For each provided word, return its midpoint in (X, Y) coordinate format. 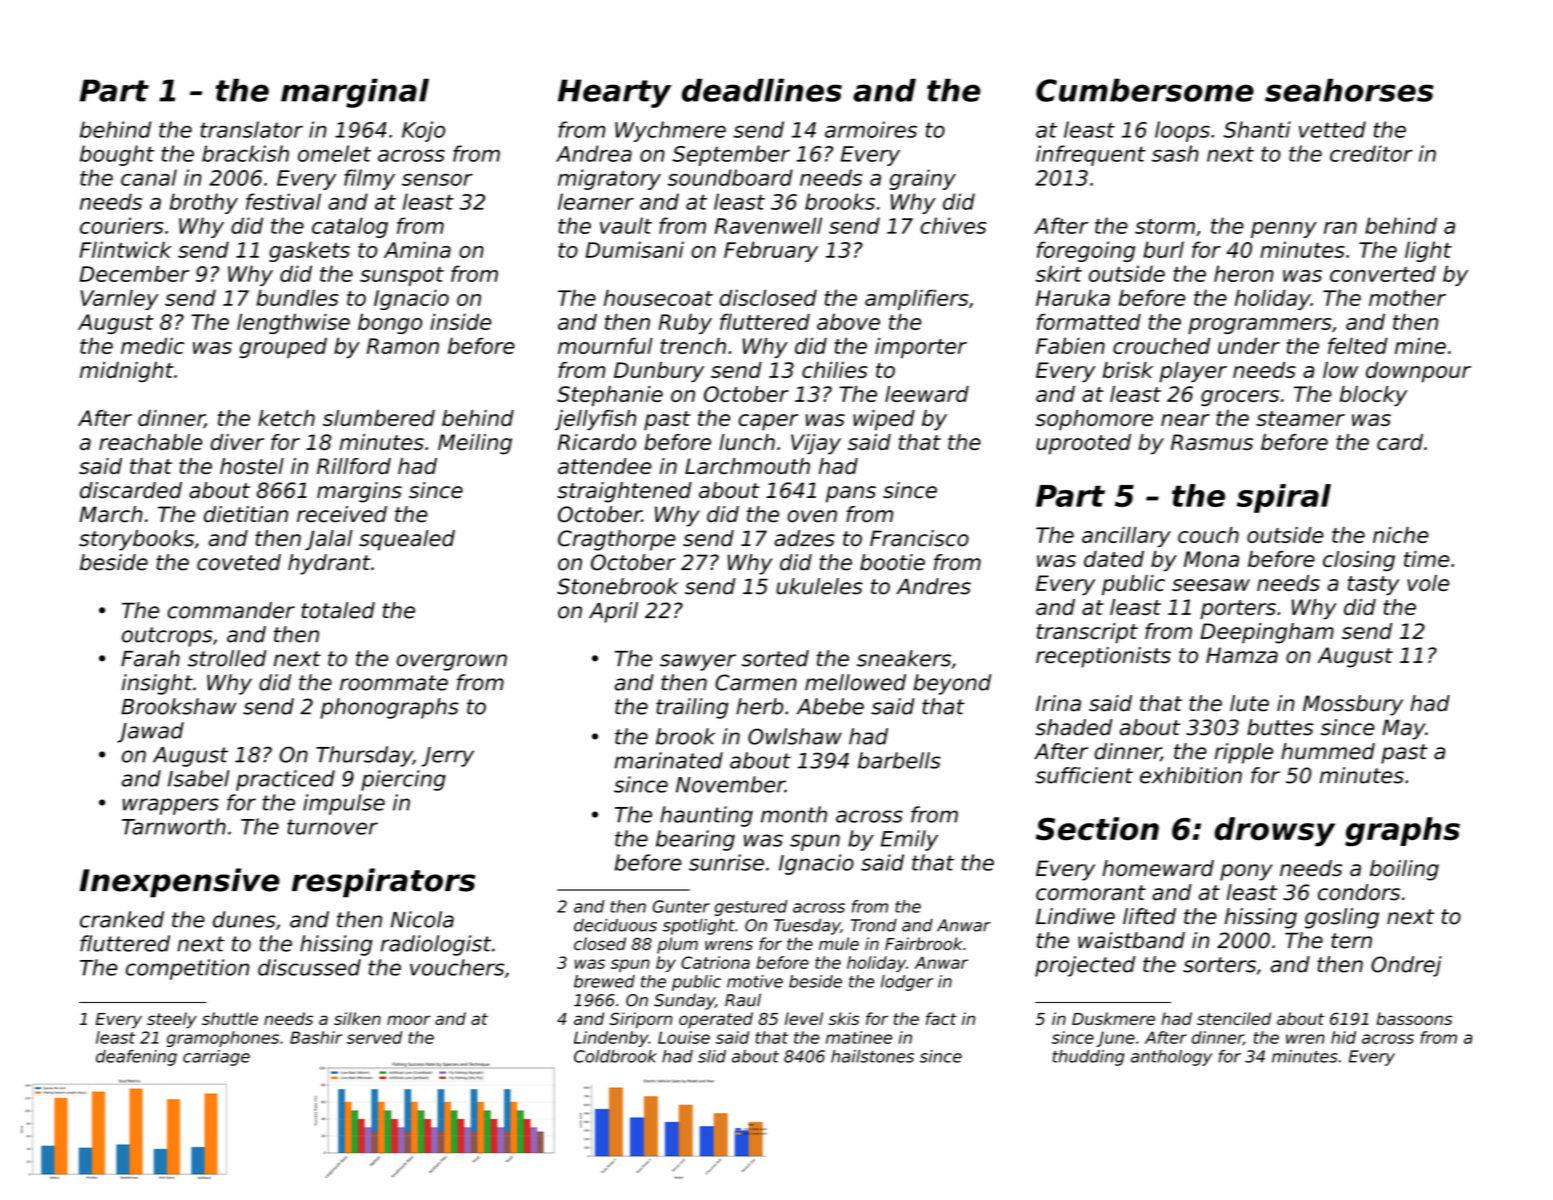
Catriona (715, 962)
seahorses (1349, 90)
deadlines (762, 90)
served (374, 1037)
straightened (624, 492)
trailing (692, 708)
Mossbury (1353, 705)
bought (117, 155)
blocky (1373, 396)
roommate (394, 683)
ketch (286, 418)
